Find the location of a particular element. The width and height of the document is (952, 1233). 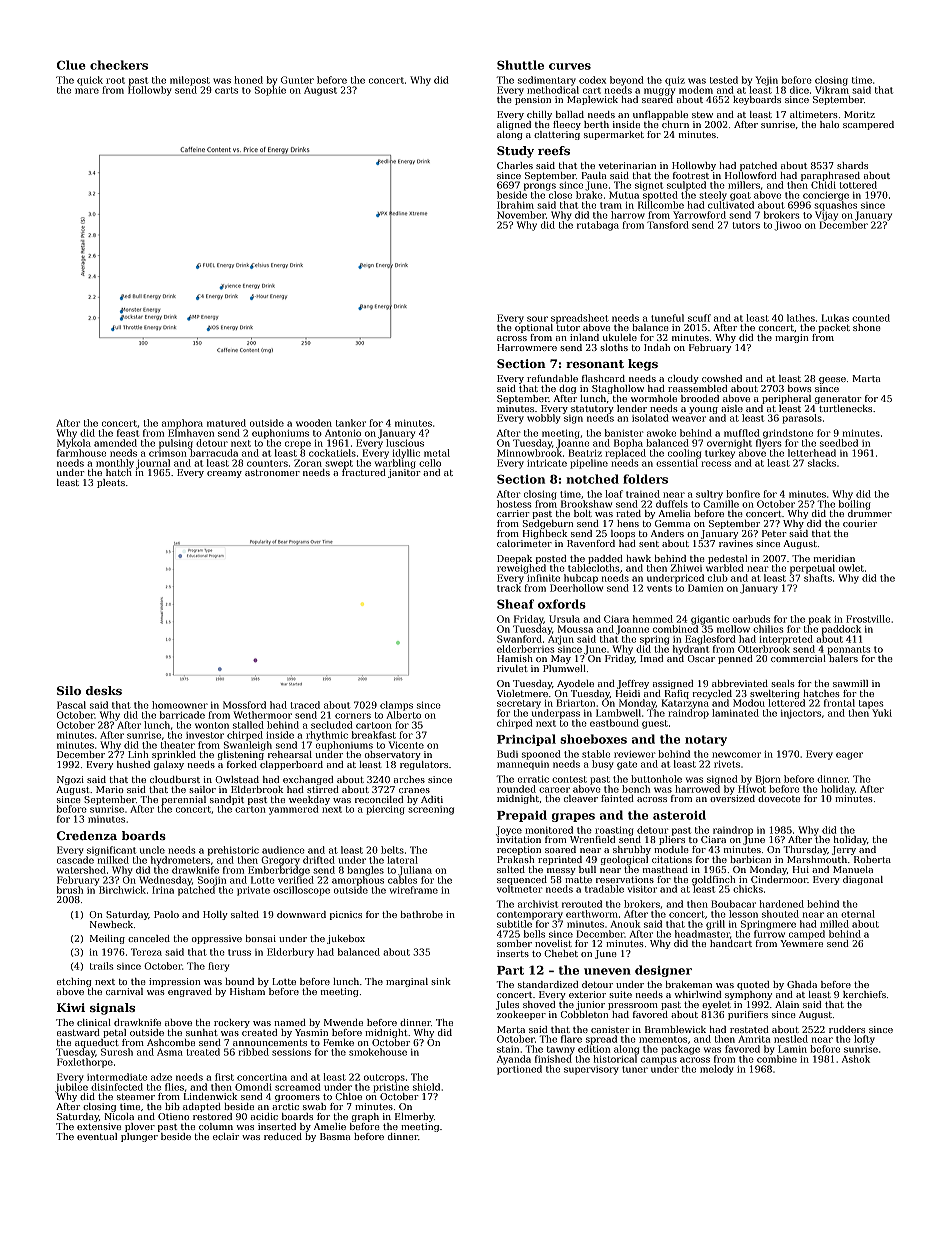

checkers is located at coordinates (119, 65).
